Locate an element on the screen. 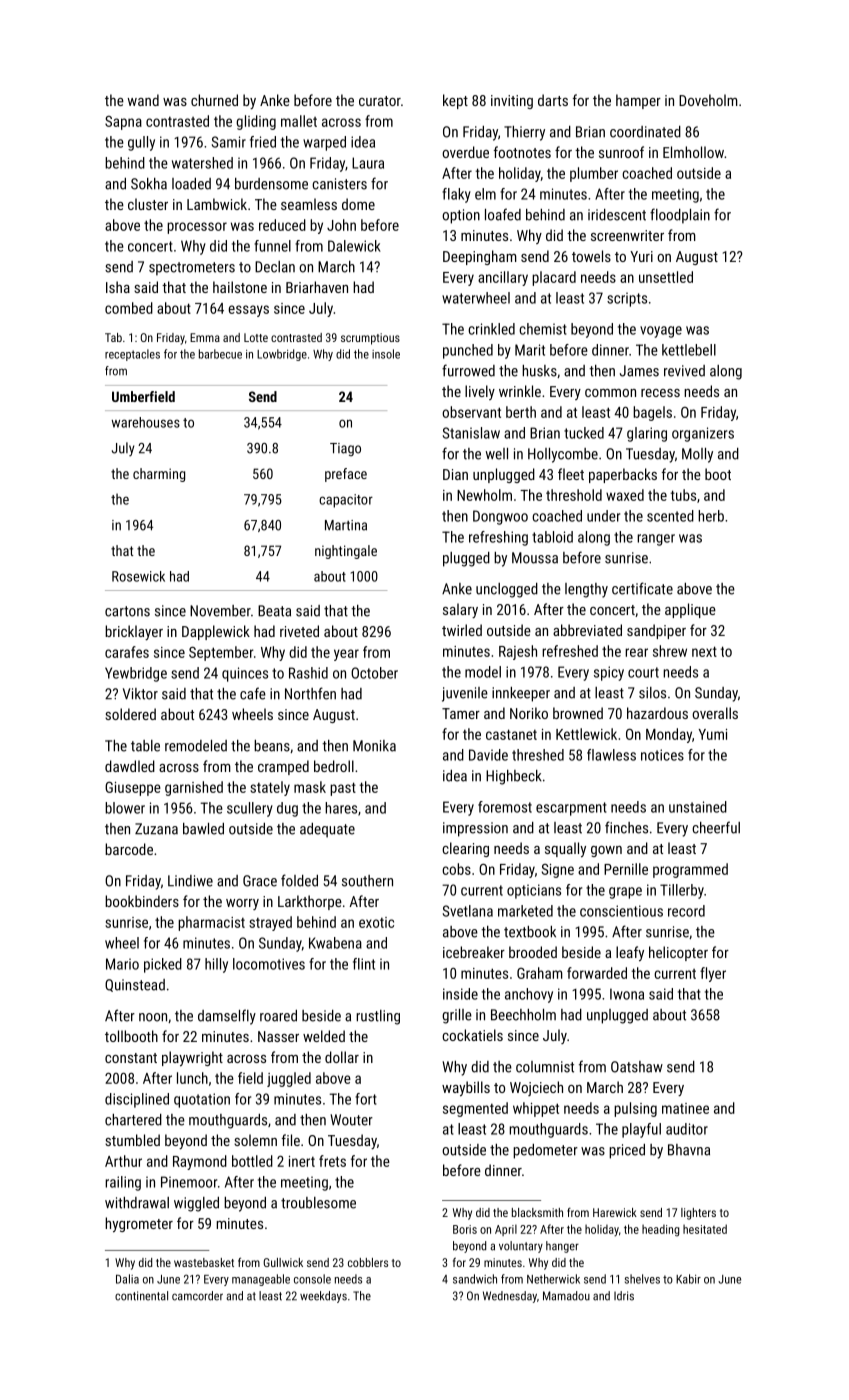 The image size is (849, 1400). Rajesh is located at coordinates (518, 652).
